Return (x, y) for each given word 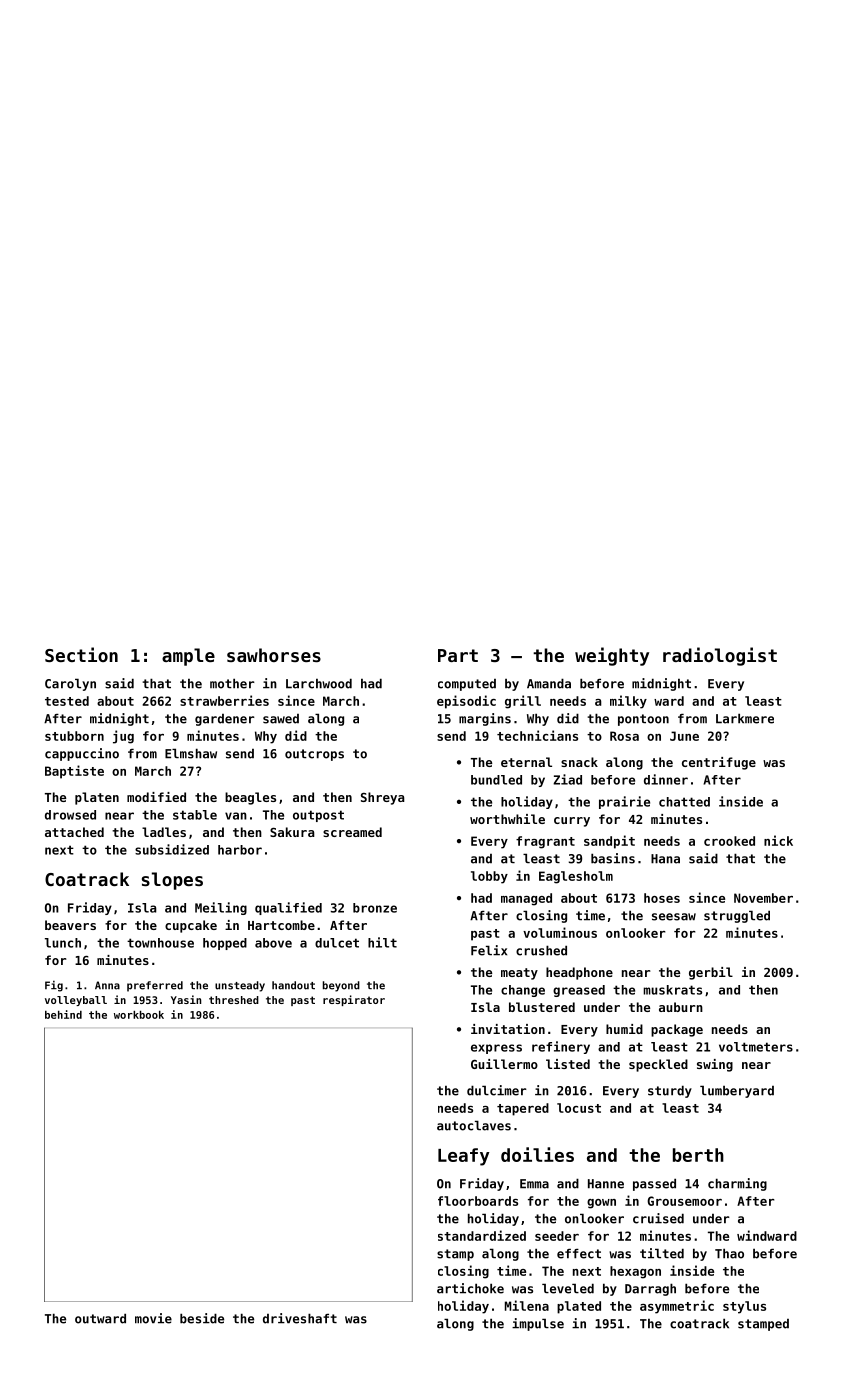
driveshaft (300, 1318)
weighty (612, 656)
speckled (658, 1065)
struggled (737, 916)
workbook (139, 1015)
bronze (375, 908)
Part (458, 655)
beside (202, 1318)
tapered (523, 1109)
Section (81, 654)
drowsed (70, 815)
